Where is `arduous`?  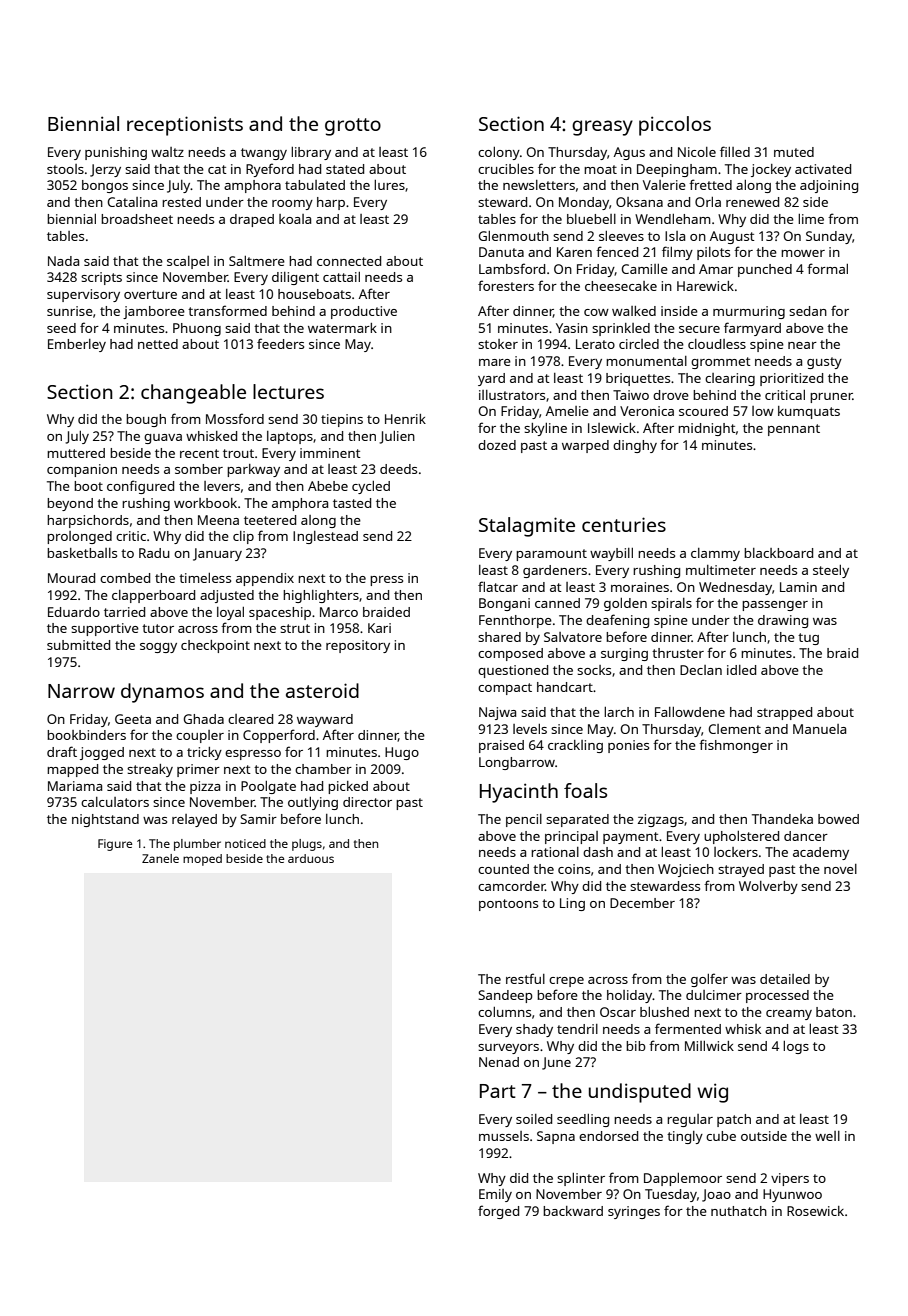 arduous is located at coordinates (311, 858).
